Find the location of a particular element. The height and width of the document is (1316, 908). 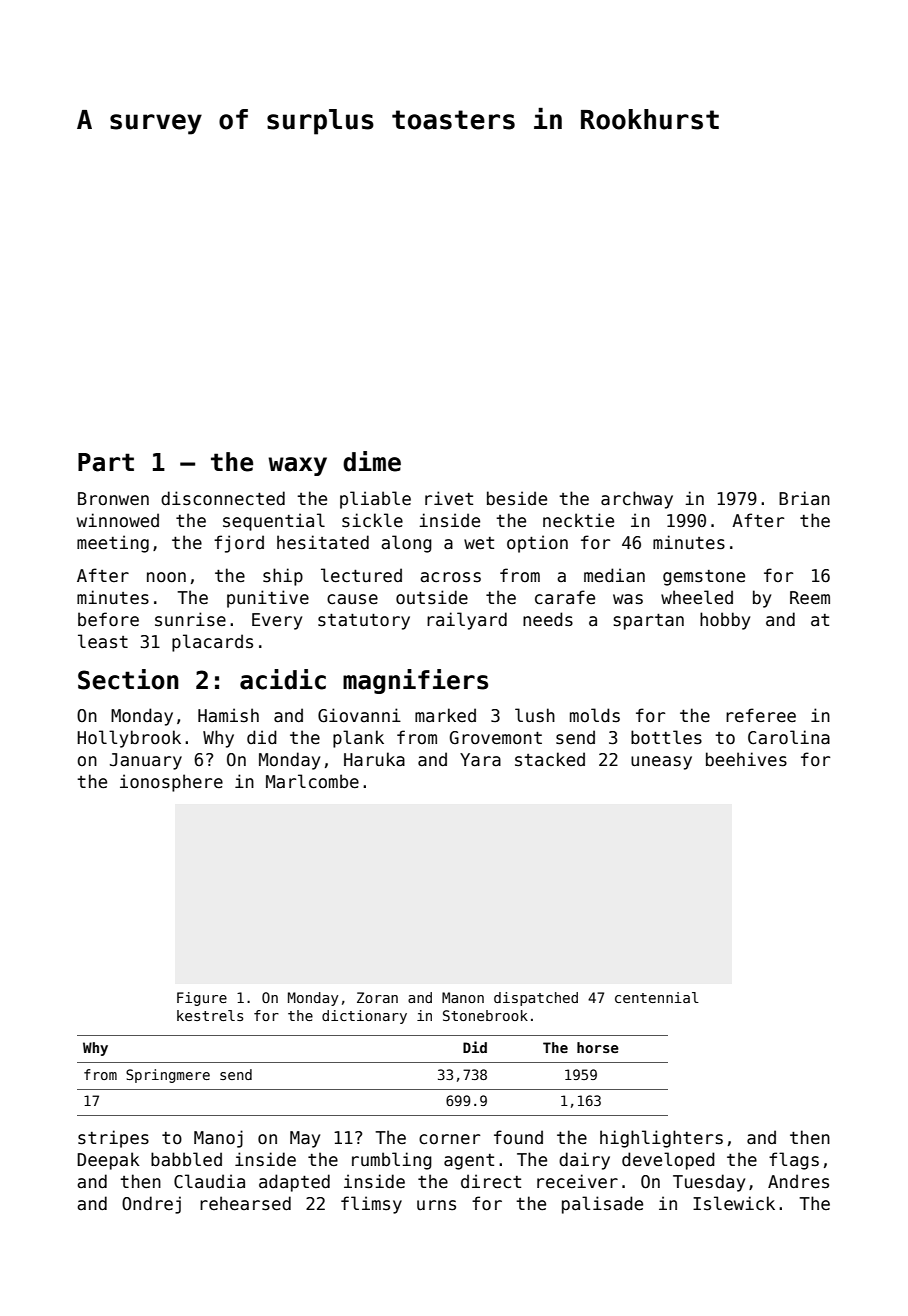

noon is located at coordinates (166, 577).
